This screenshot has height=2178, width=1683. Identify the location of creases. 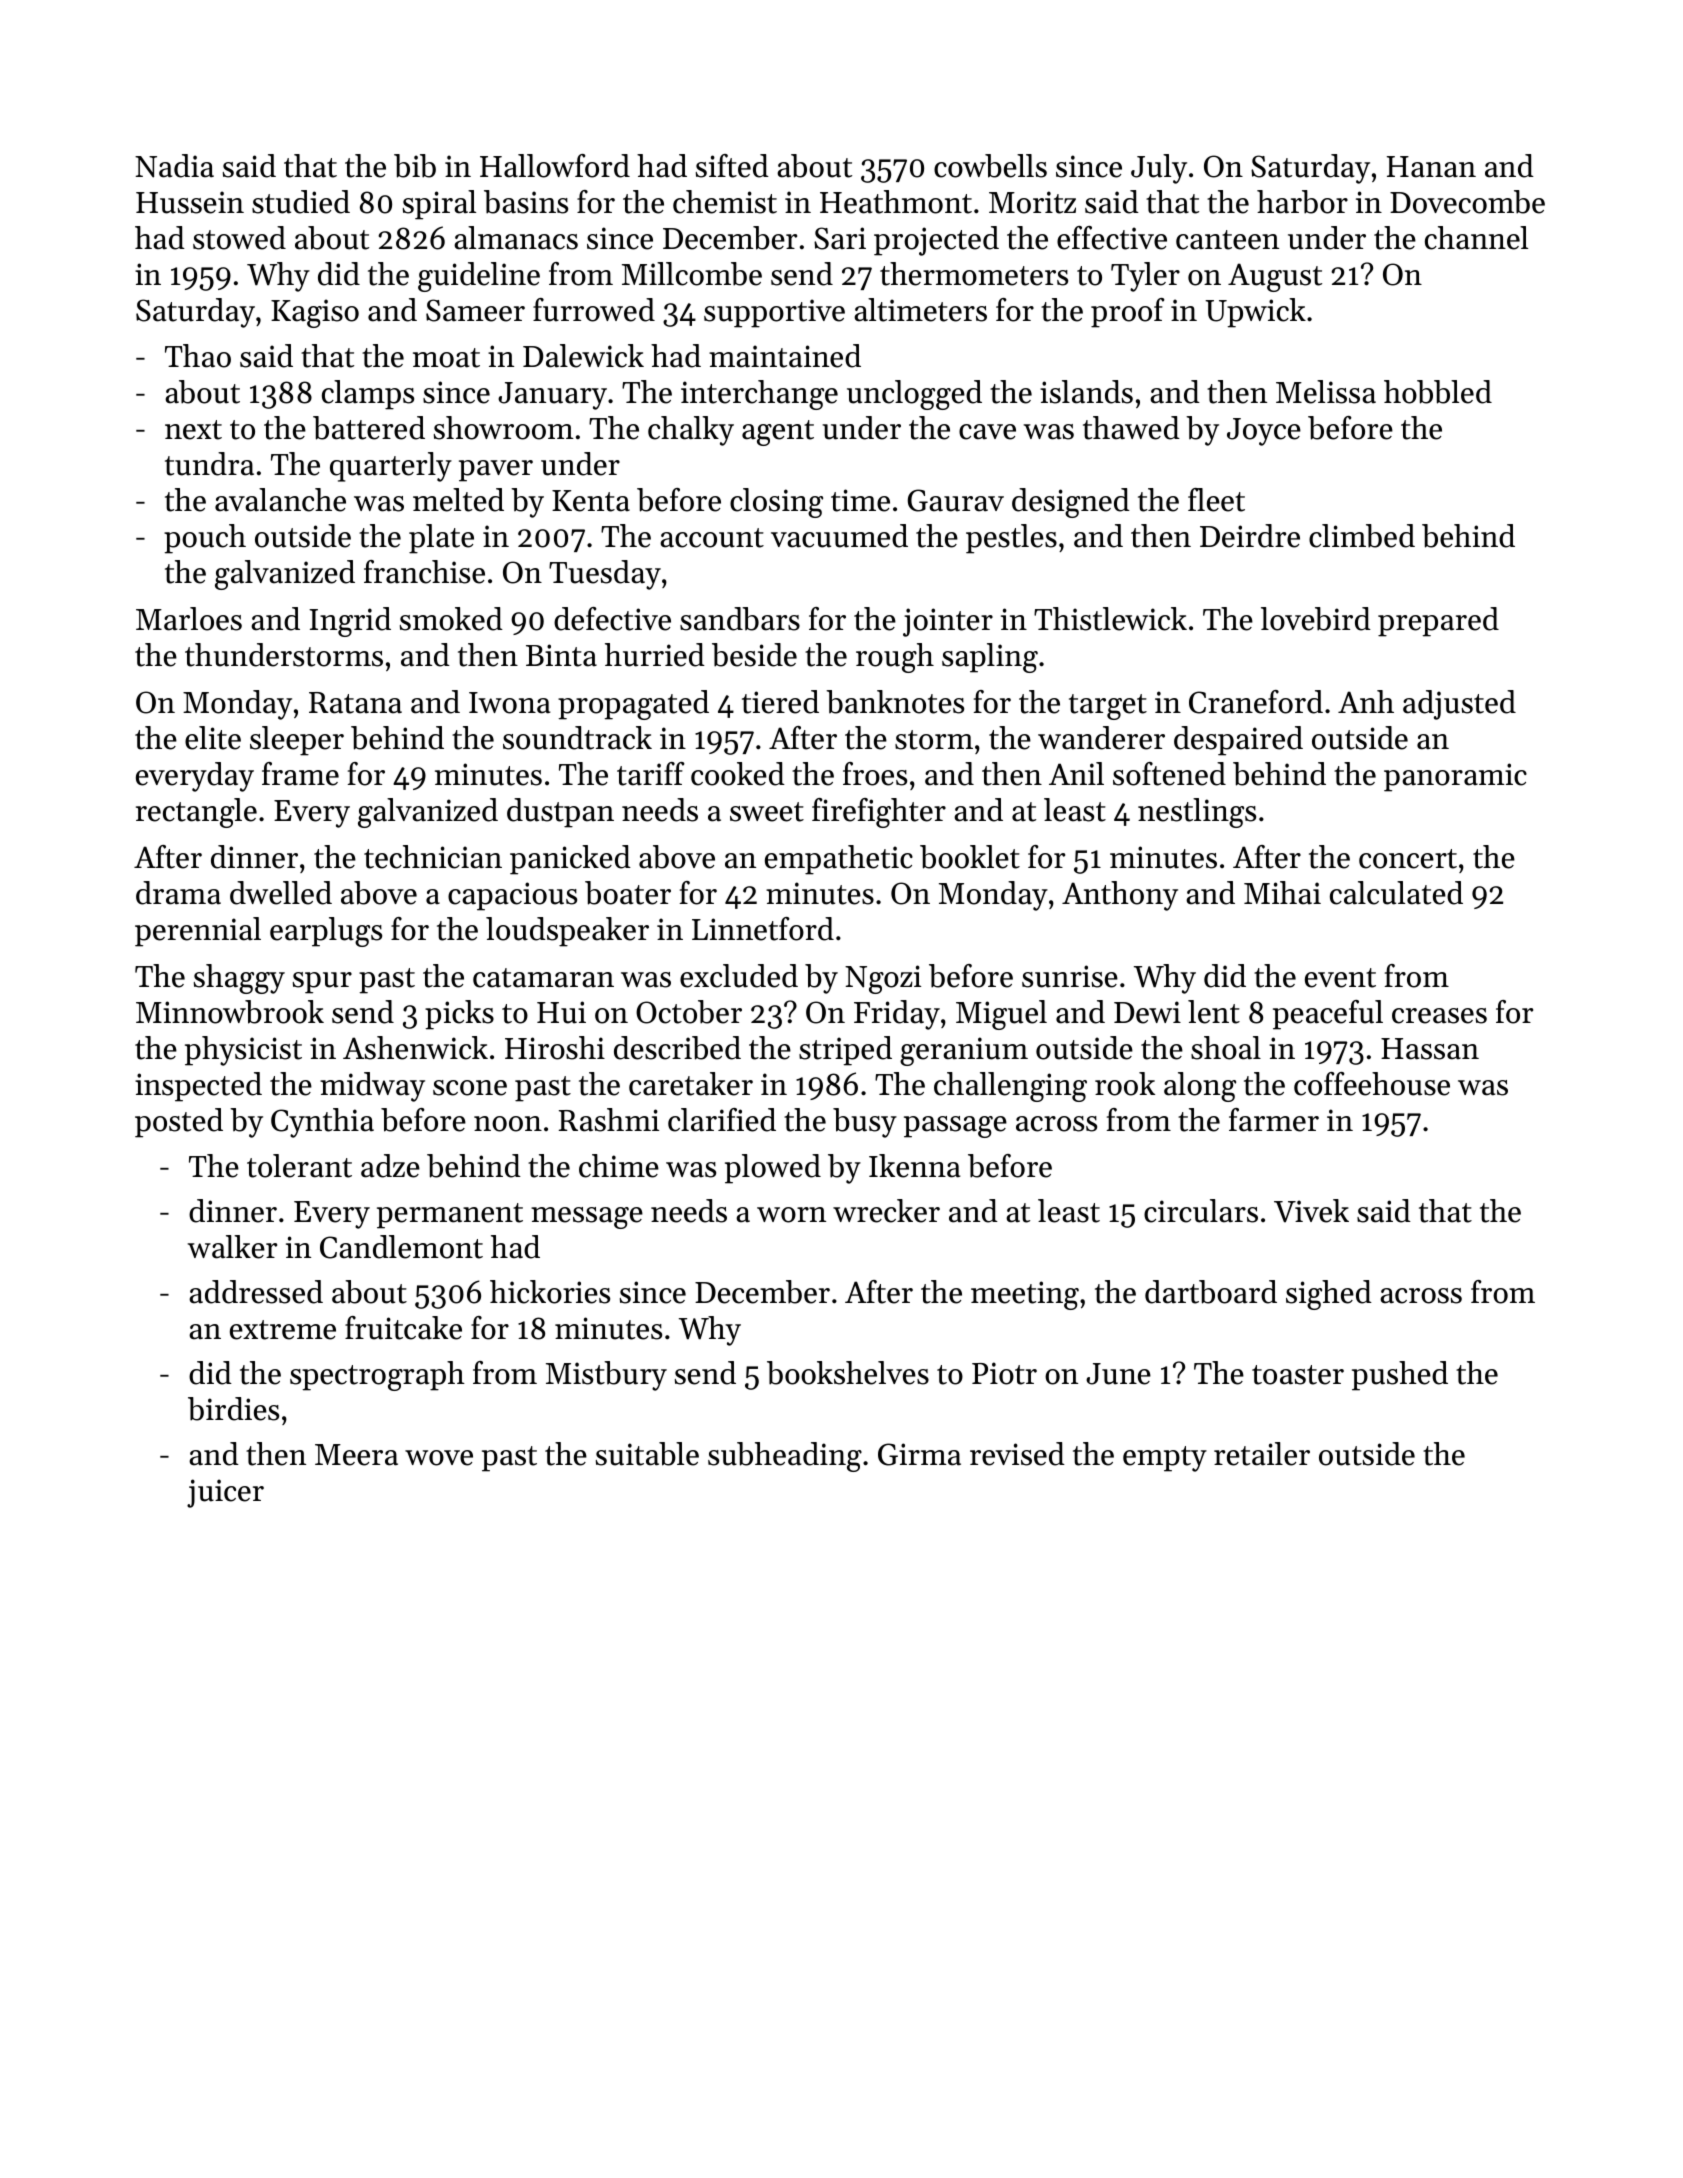
(1439, 1016).
